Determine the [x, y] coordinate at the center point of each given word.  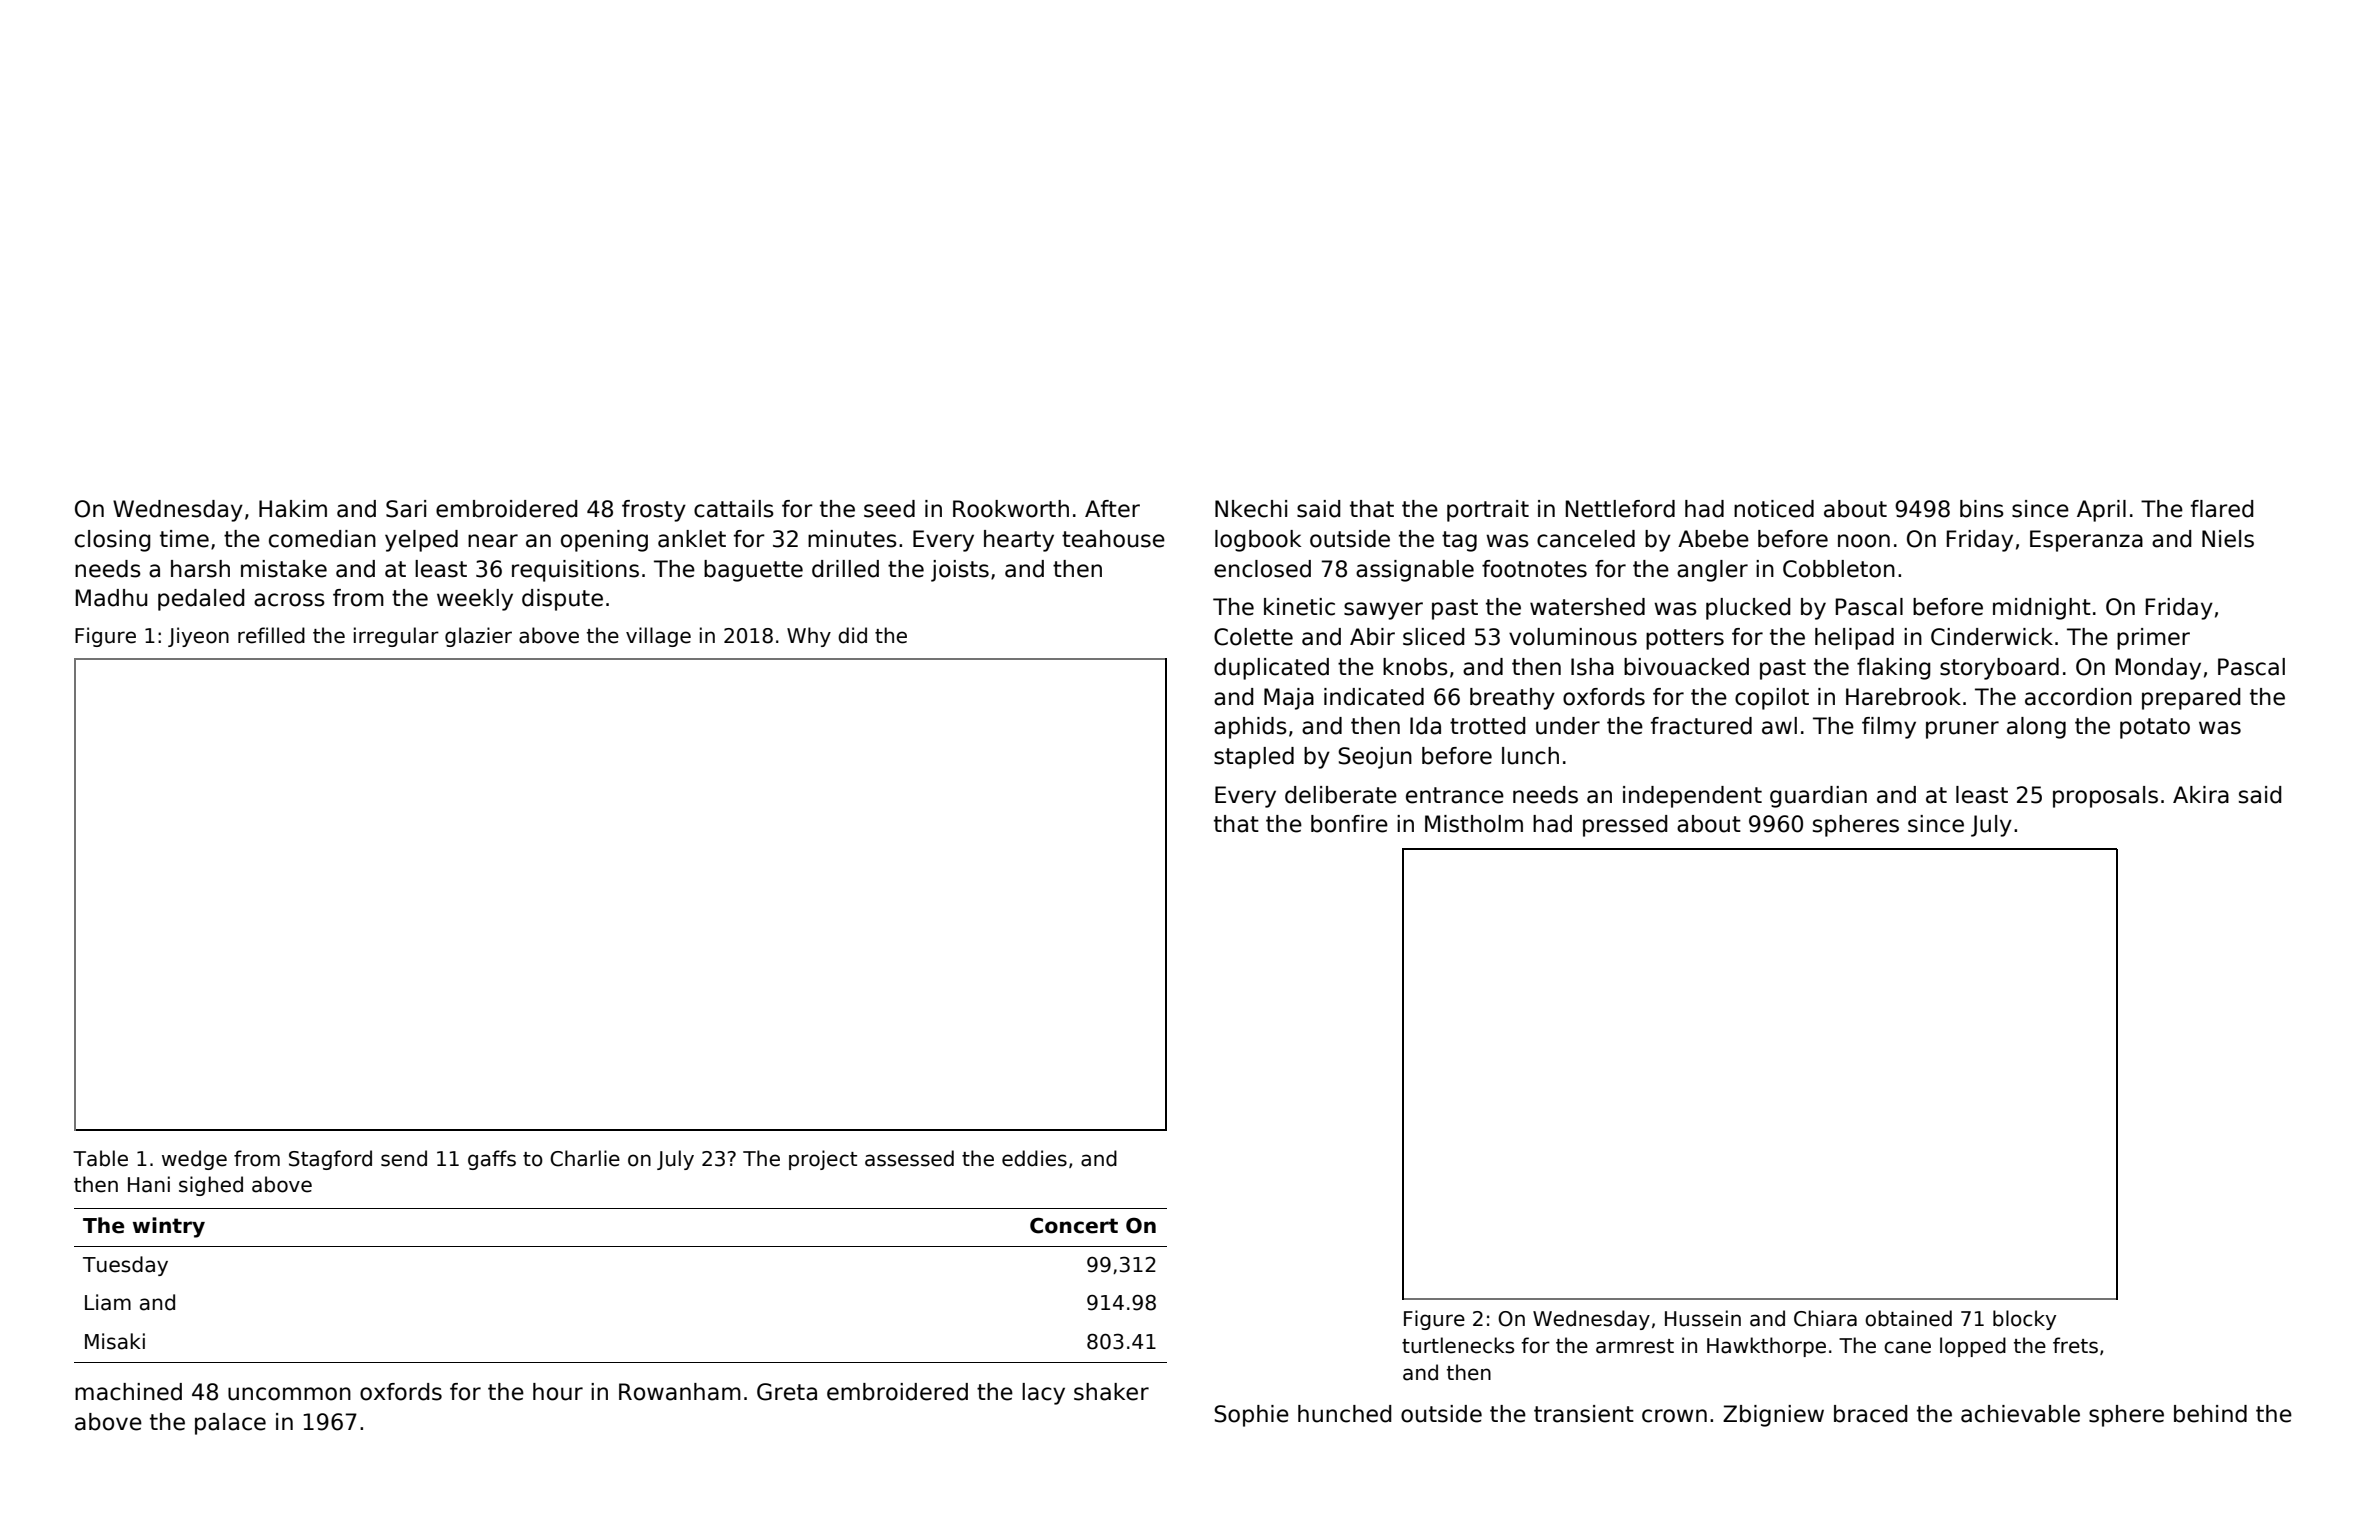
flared [2222, 509]
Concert [1074, 1225]
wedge [194, 1160]
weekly [475, 600]
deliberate [1341, 795]
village [658, 637]
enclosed [1262, 569]
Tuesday [125, 1266]
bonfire [1349, 824]
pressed [1625, 826]
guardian [1818, 797]
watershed [1587, 607]
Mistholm [1474, 824]
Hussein [1703, 1318]
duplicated [1271, 669]
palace [230, 1424]
